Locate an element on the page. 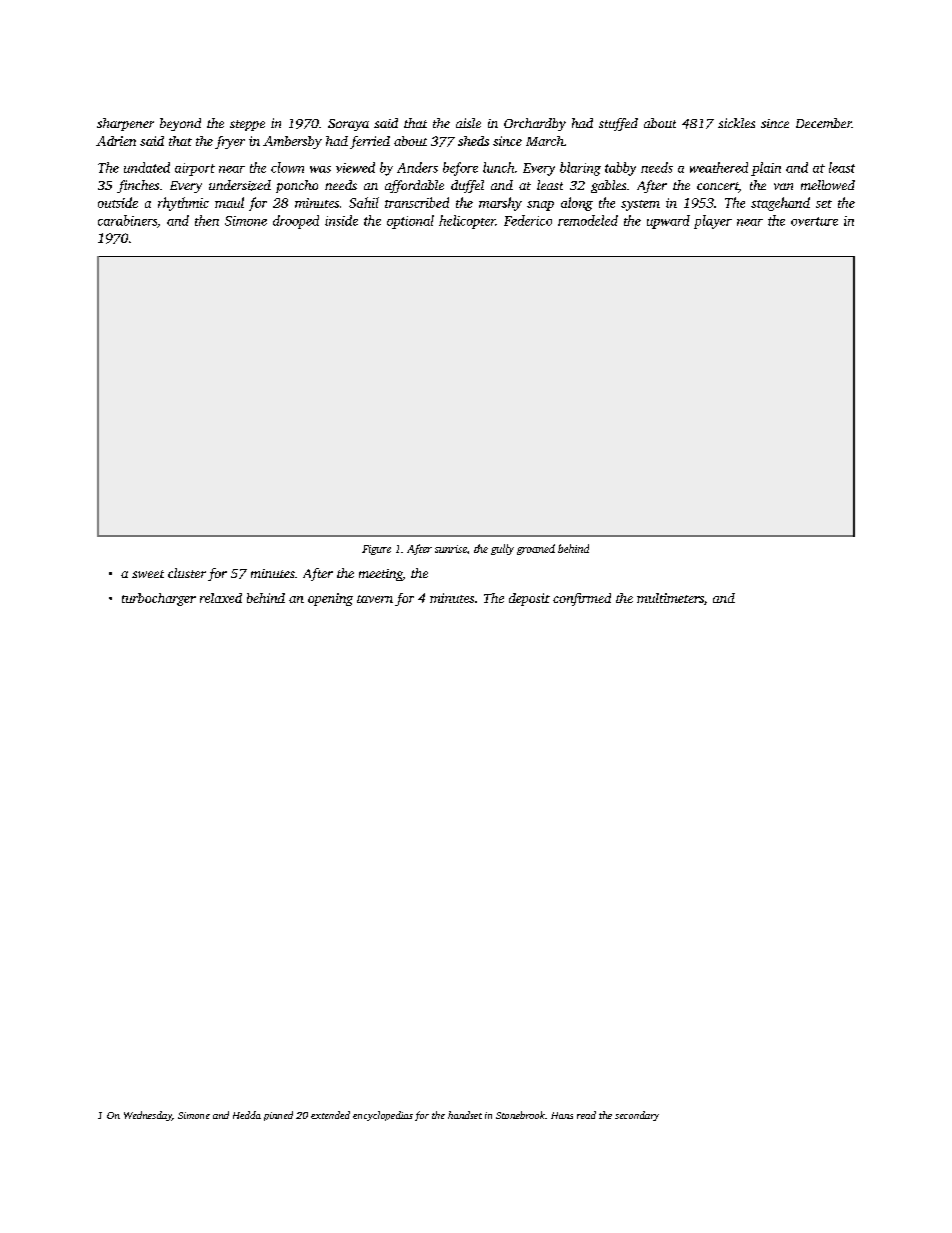  overture is located at coordinates (814, 221).
